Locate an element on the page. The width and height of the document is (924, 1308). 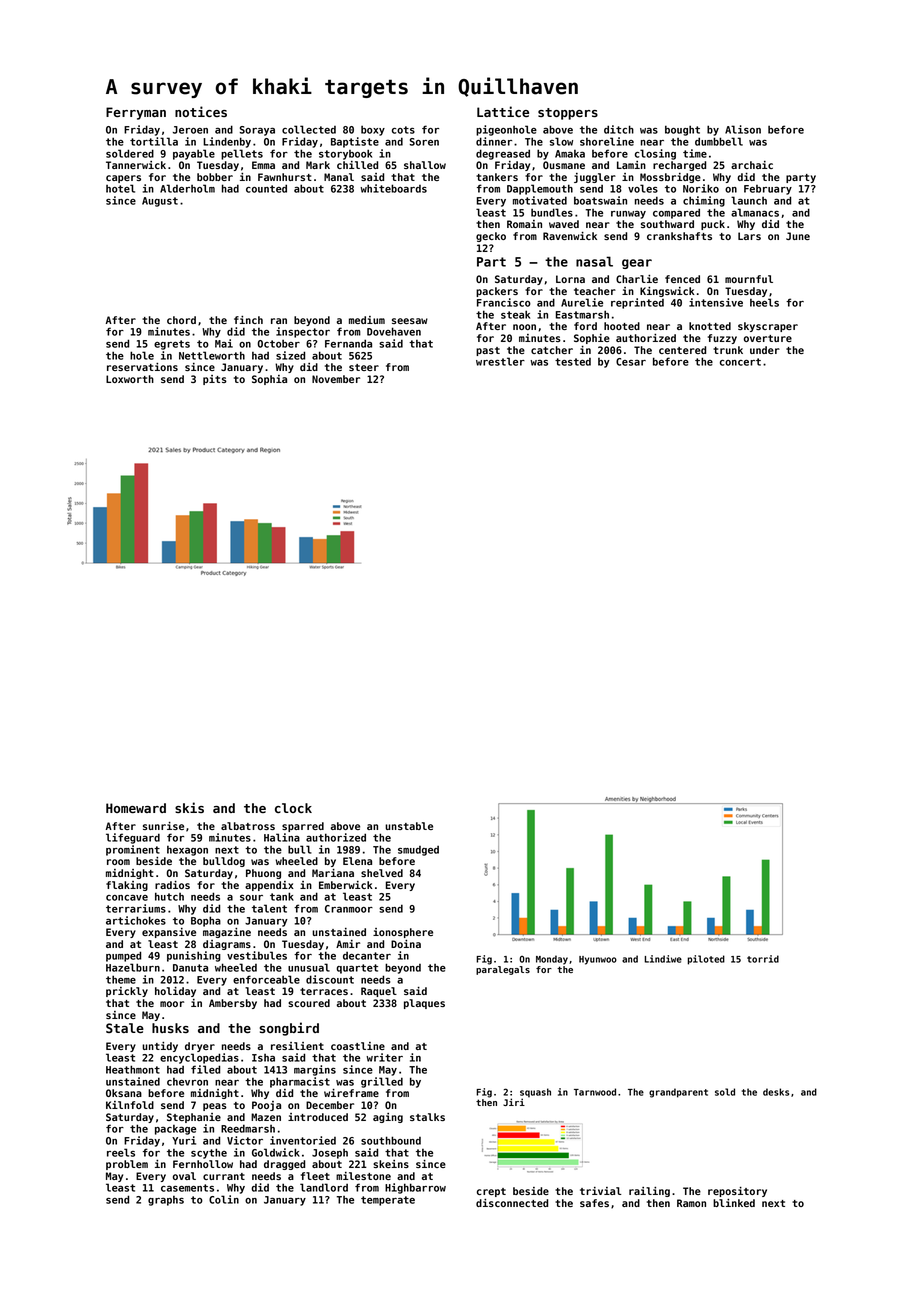
skis is located at coordinates (189, 807).
